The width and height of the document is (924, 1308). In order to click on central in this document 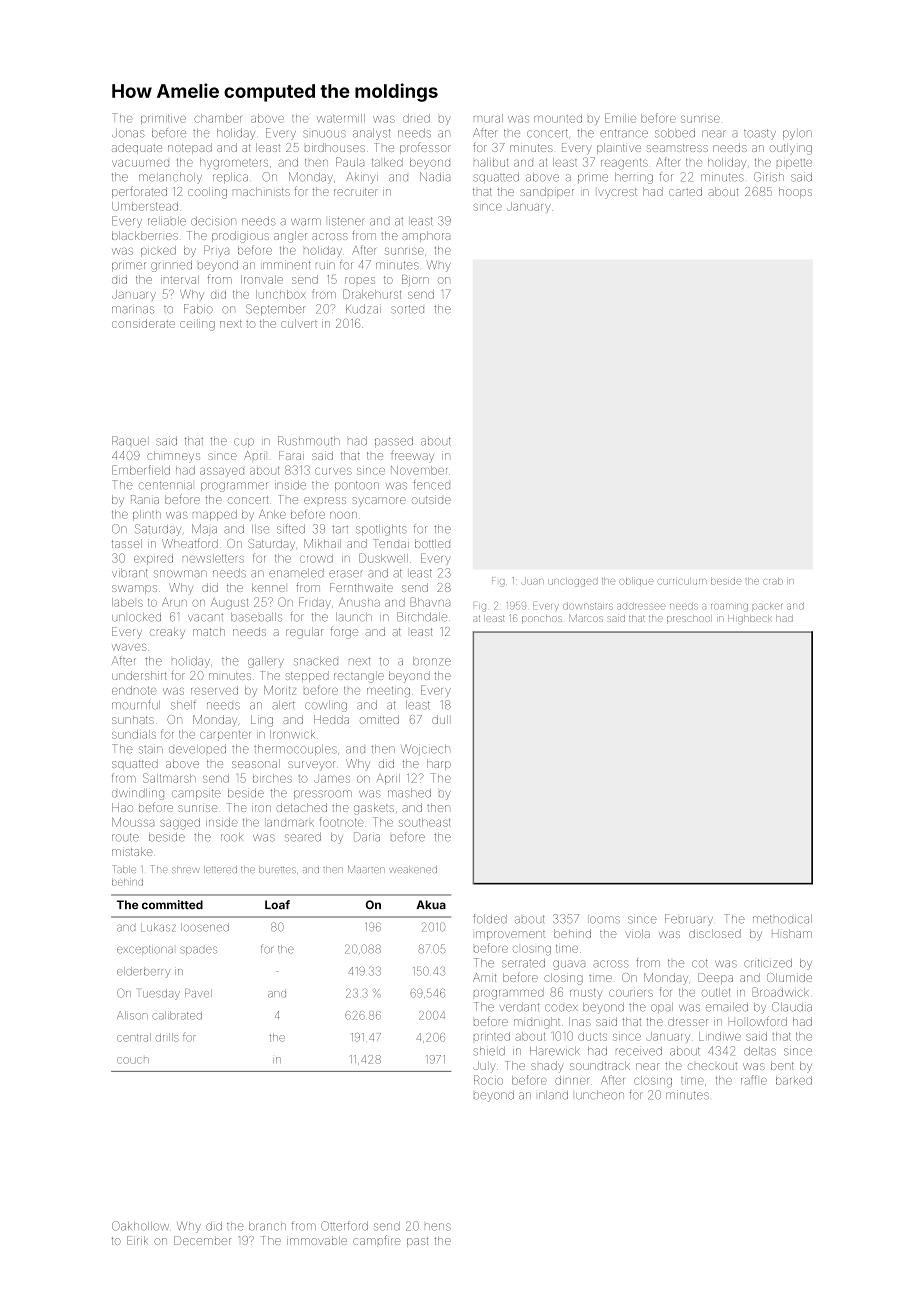, I will do `click(134, 1037)`.
